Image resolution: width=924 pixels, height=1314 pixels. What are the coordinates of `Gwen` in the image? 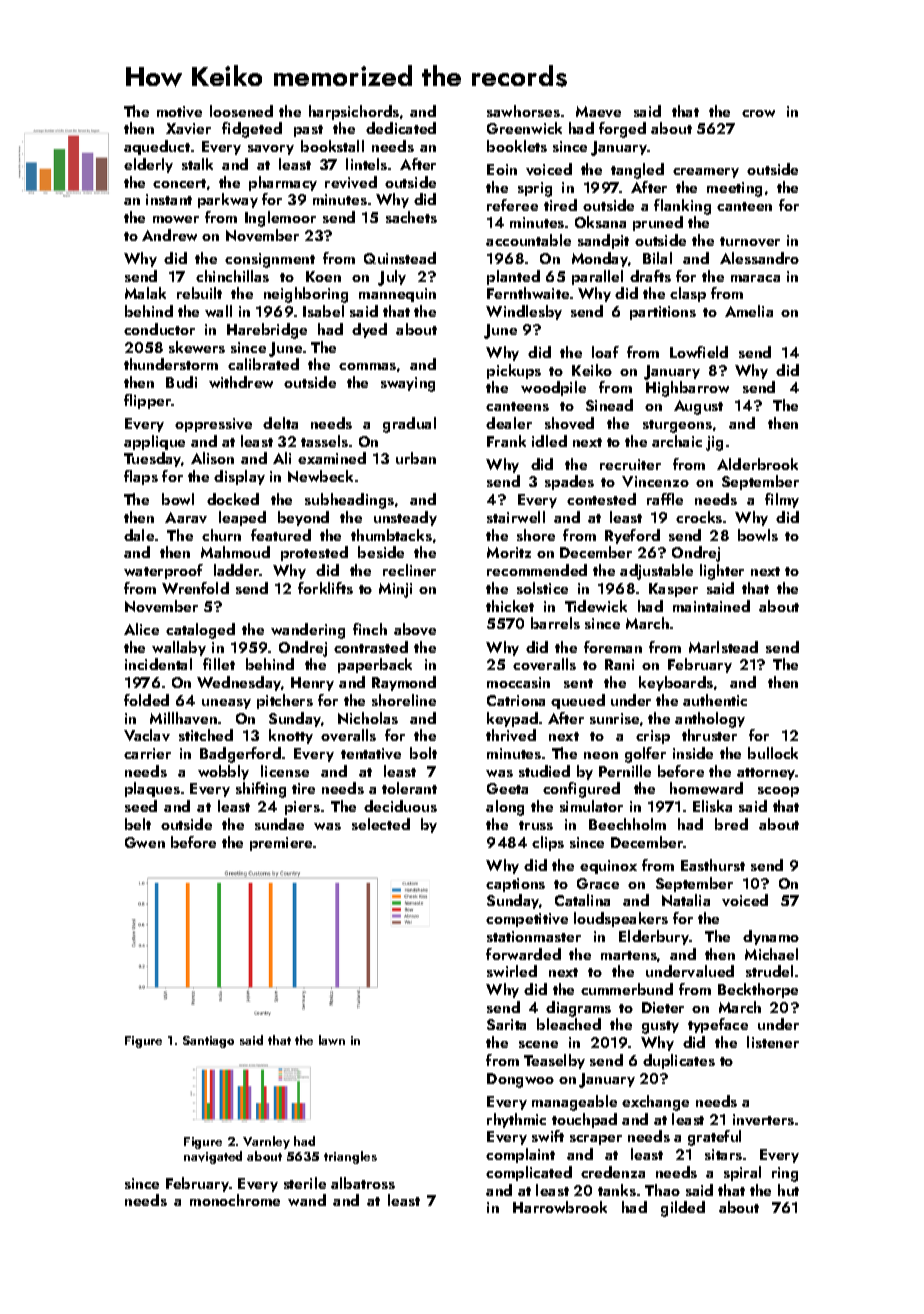 It's located at (145, 842).
